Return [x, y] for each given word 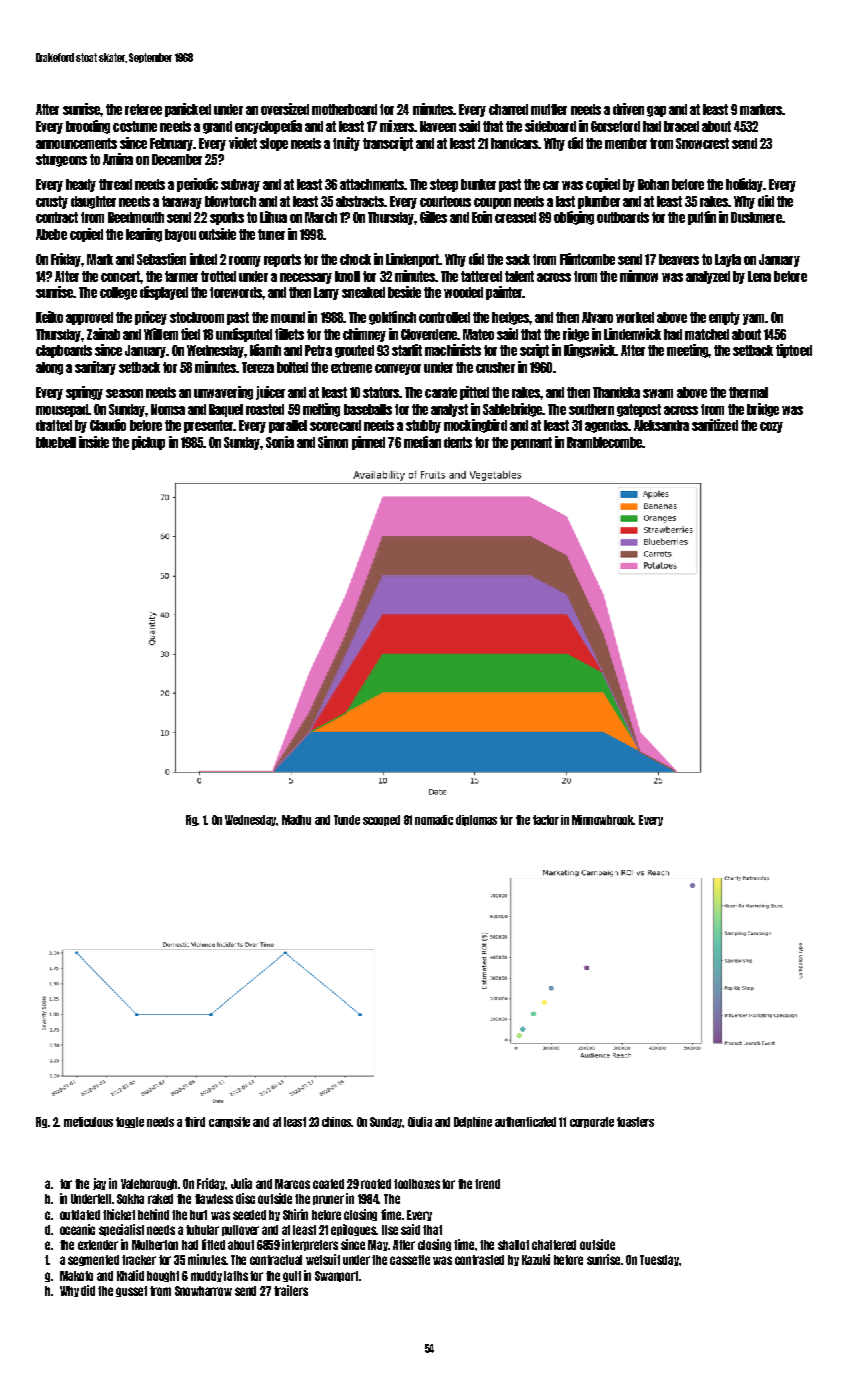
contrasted [479, 1260]
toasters [635, 1122]
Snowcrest [702, 143]
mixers [397, 126]
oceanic [77, 1229]
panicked [188, 110]
